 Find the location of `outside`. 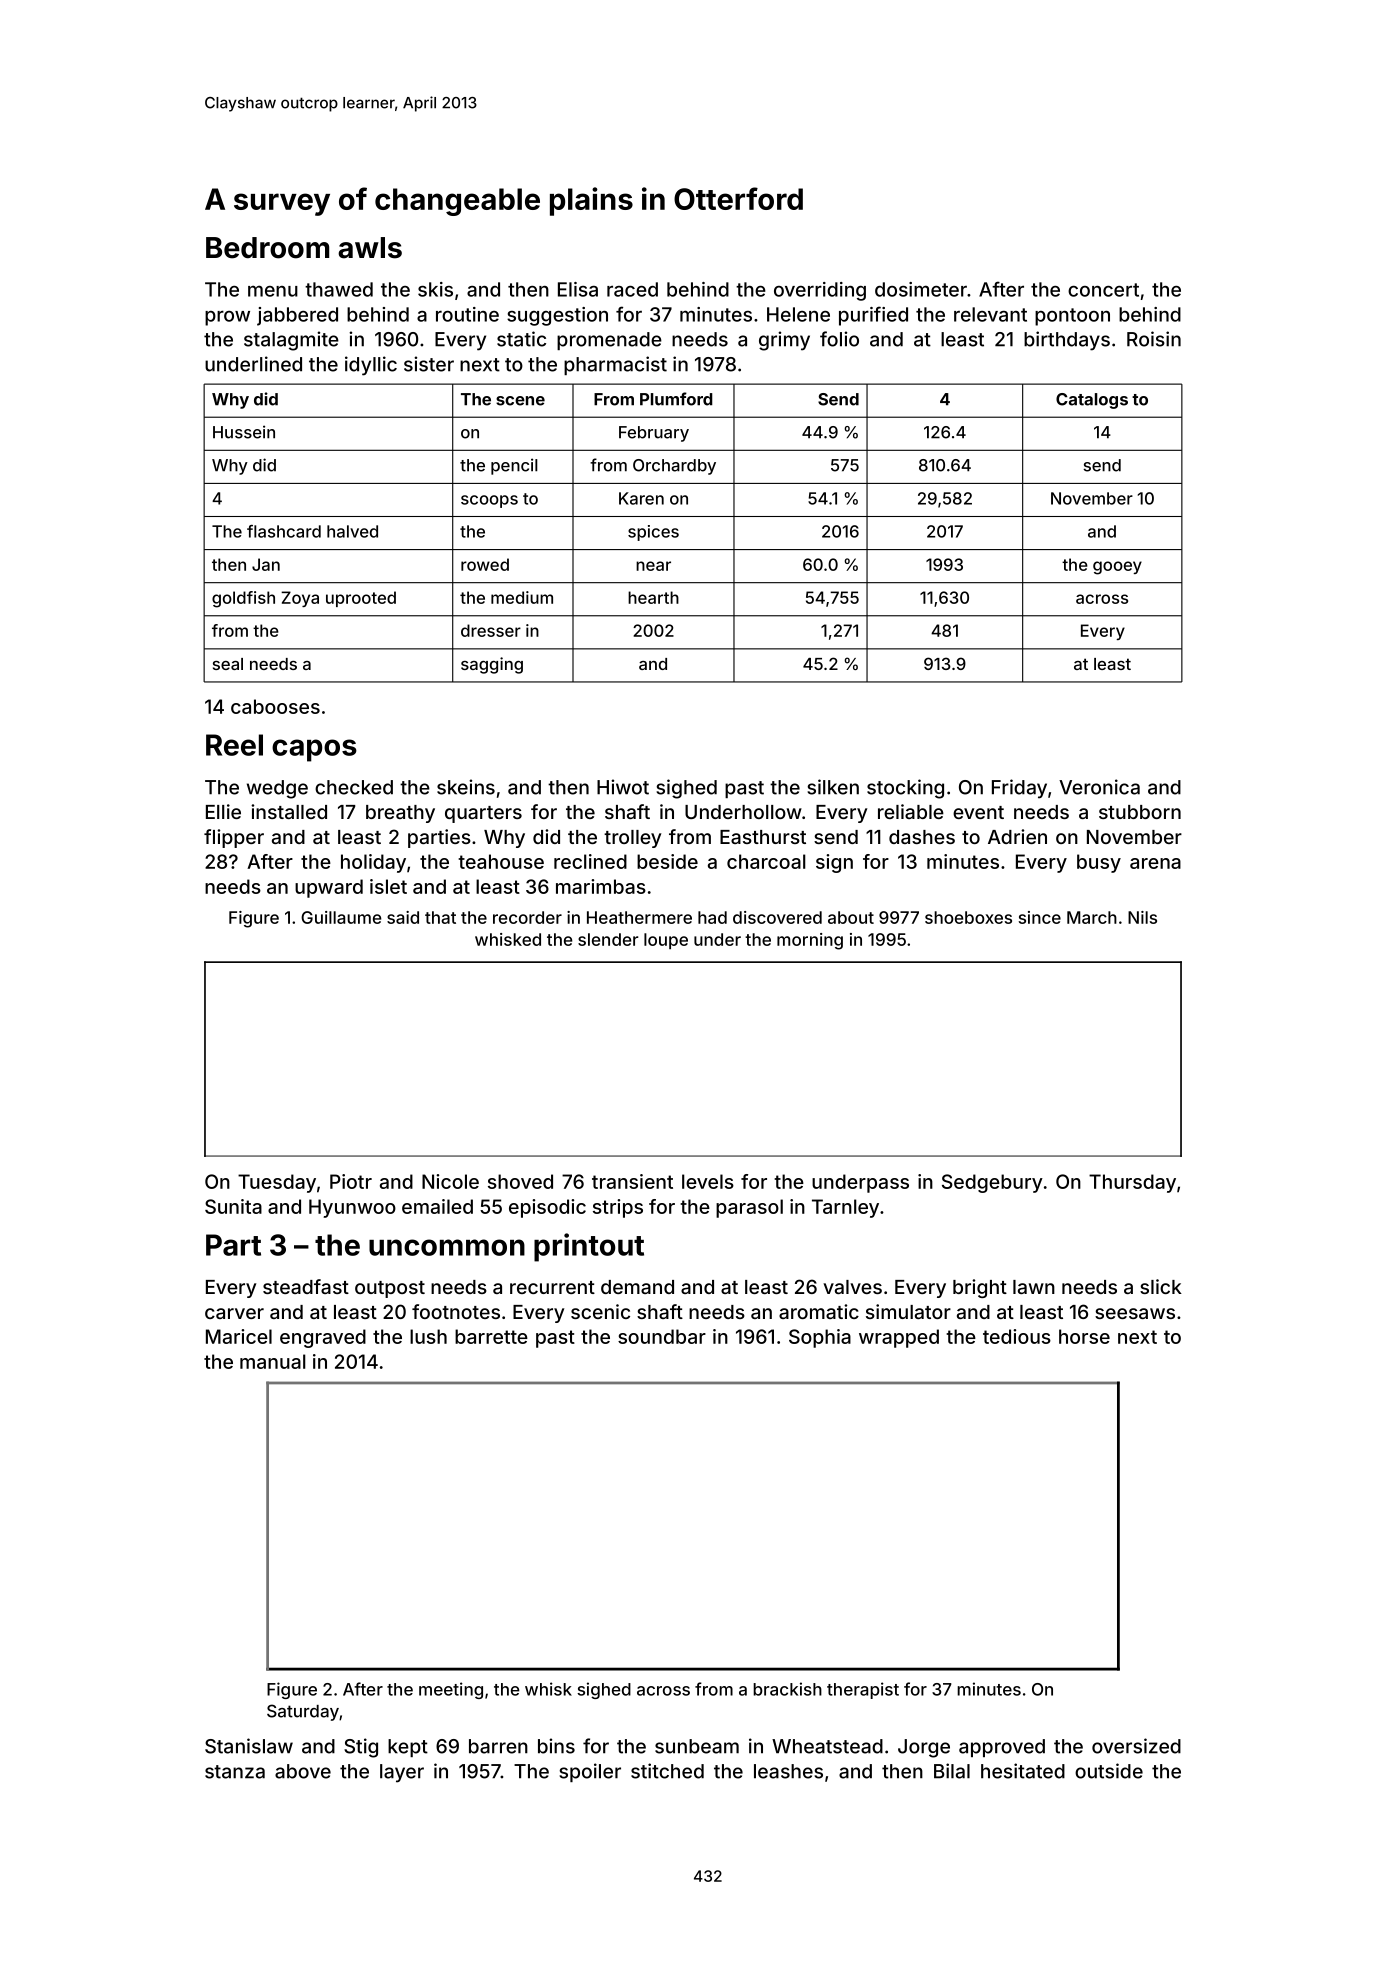

outside is located at coordinates (1109, 1771).
